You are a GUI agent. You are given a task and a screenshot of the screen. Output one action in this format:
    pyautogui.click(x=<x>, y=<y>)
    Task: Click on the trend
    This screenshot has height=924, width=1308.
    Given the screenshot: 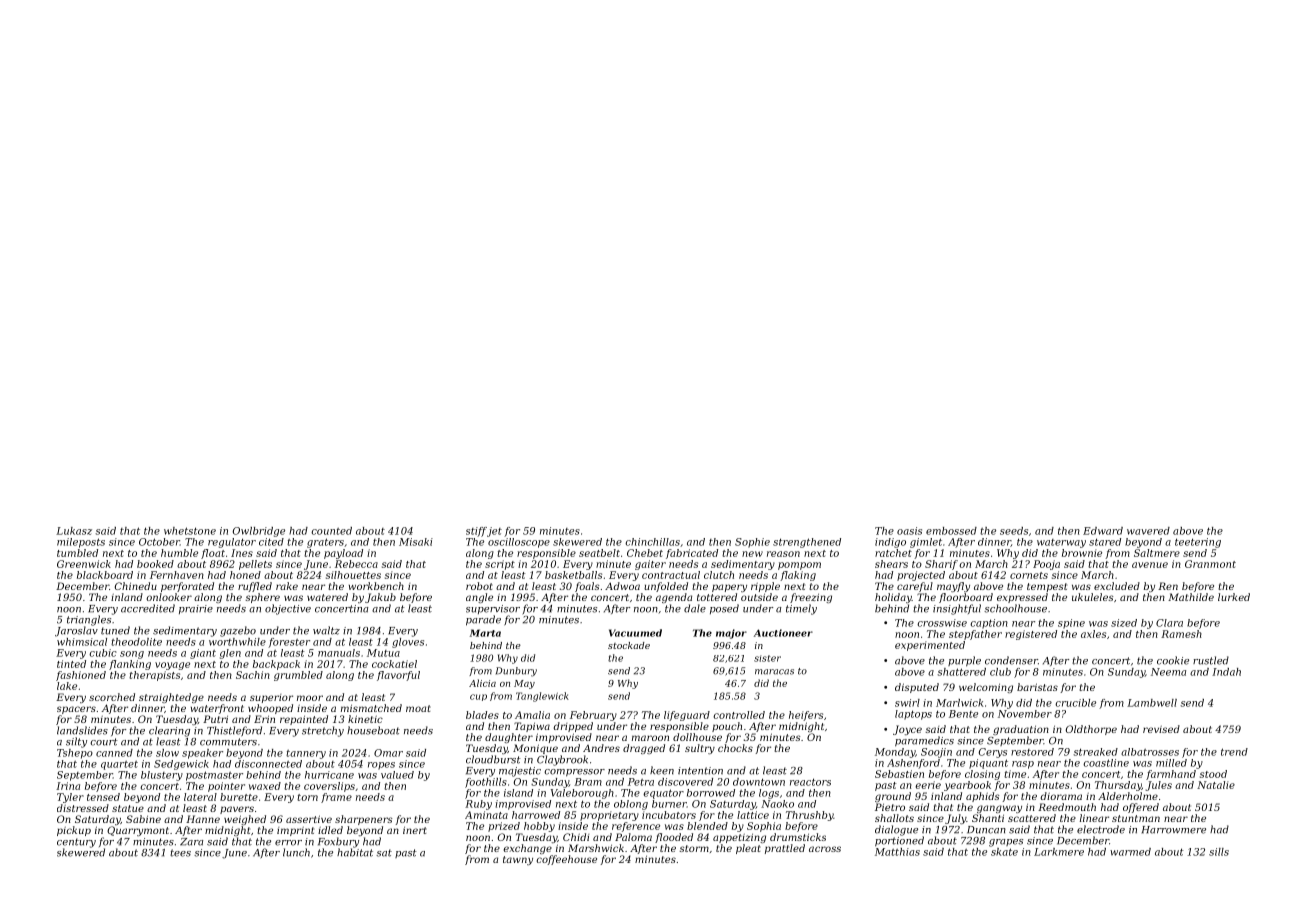 What is the action you would take?
    pyautogui.click(x=1234, y=752)
